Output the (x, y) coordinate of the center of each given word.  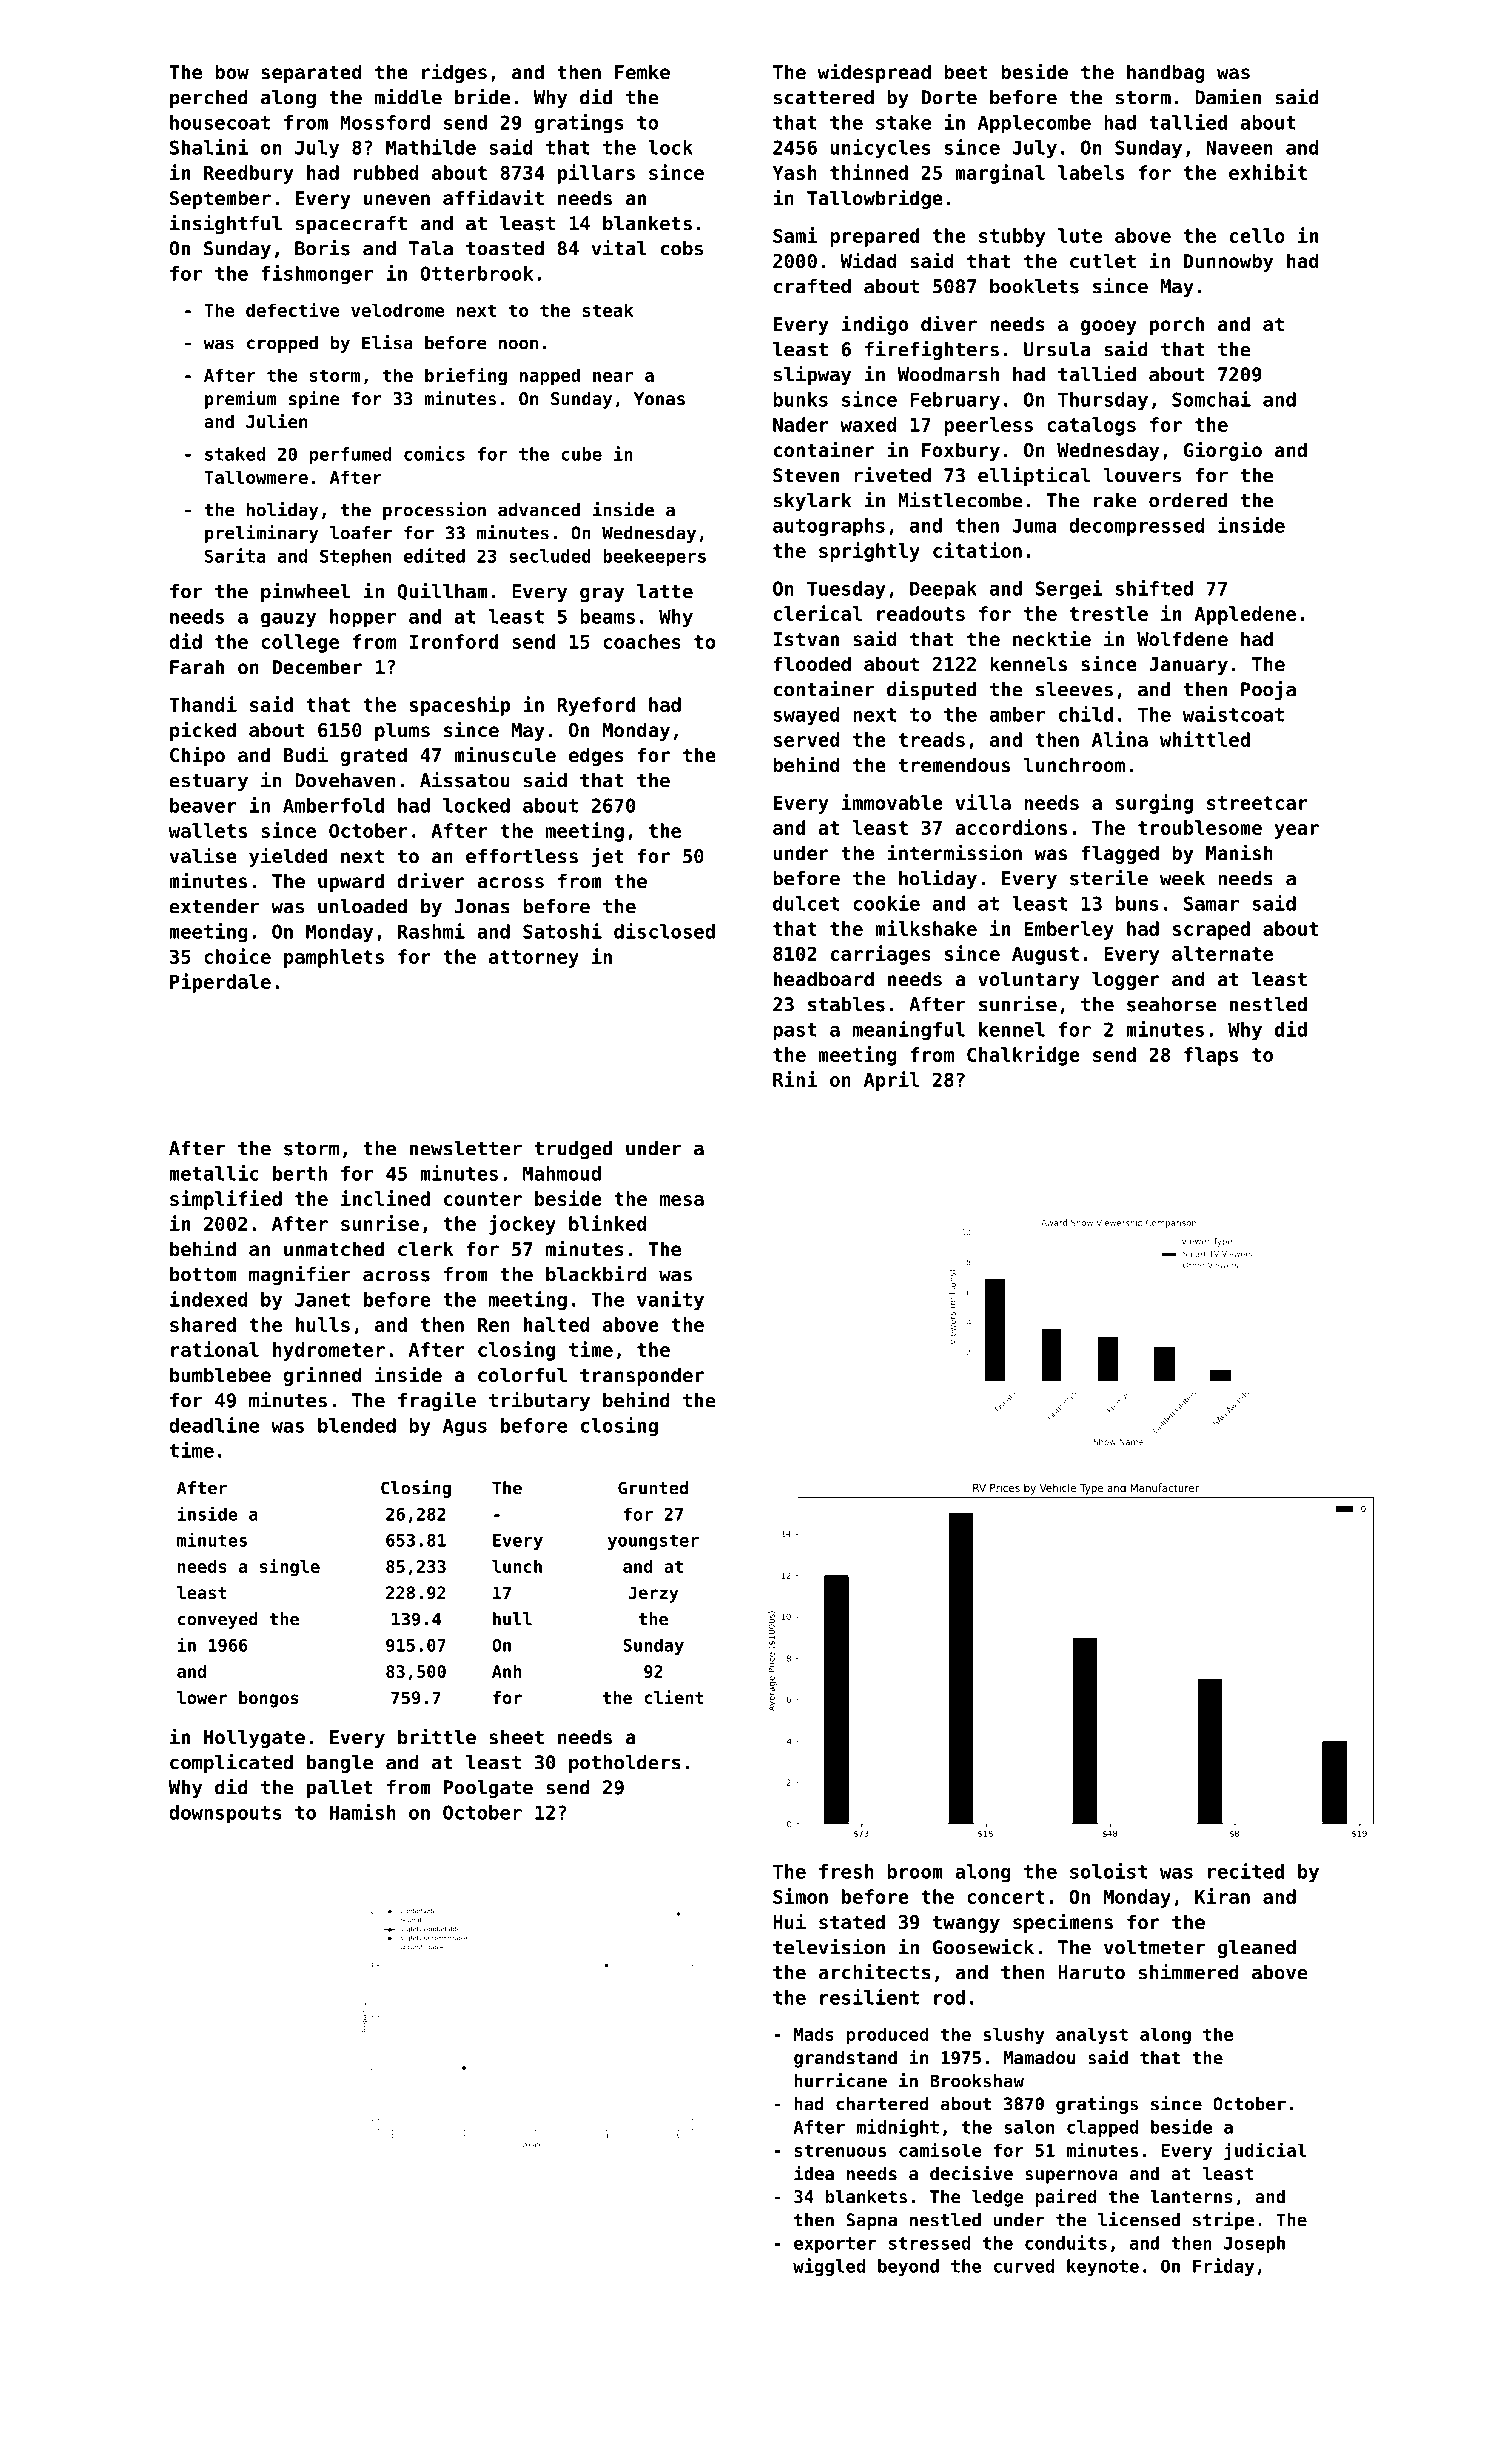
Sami (795, 235)
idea (814, 2173)
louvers (1142, 475)
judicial (1265, 2151)
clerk (426, 1248)
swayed (807, 716)
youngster (653, 1542)
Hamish (363, 1812)
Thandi (203, 704)
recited (1246, 1871)
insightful (226, 224)
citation (977, 550)
